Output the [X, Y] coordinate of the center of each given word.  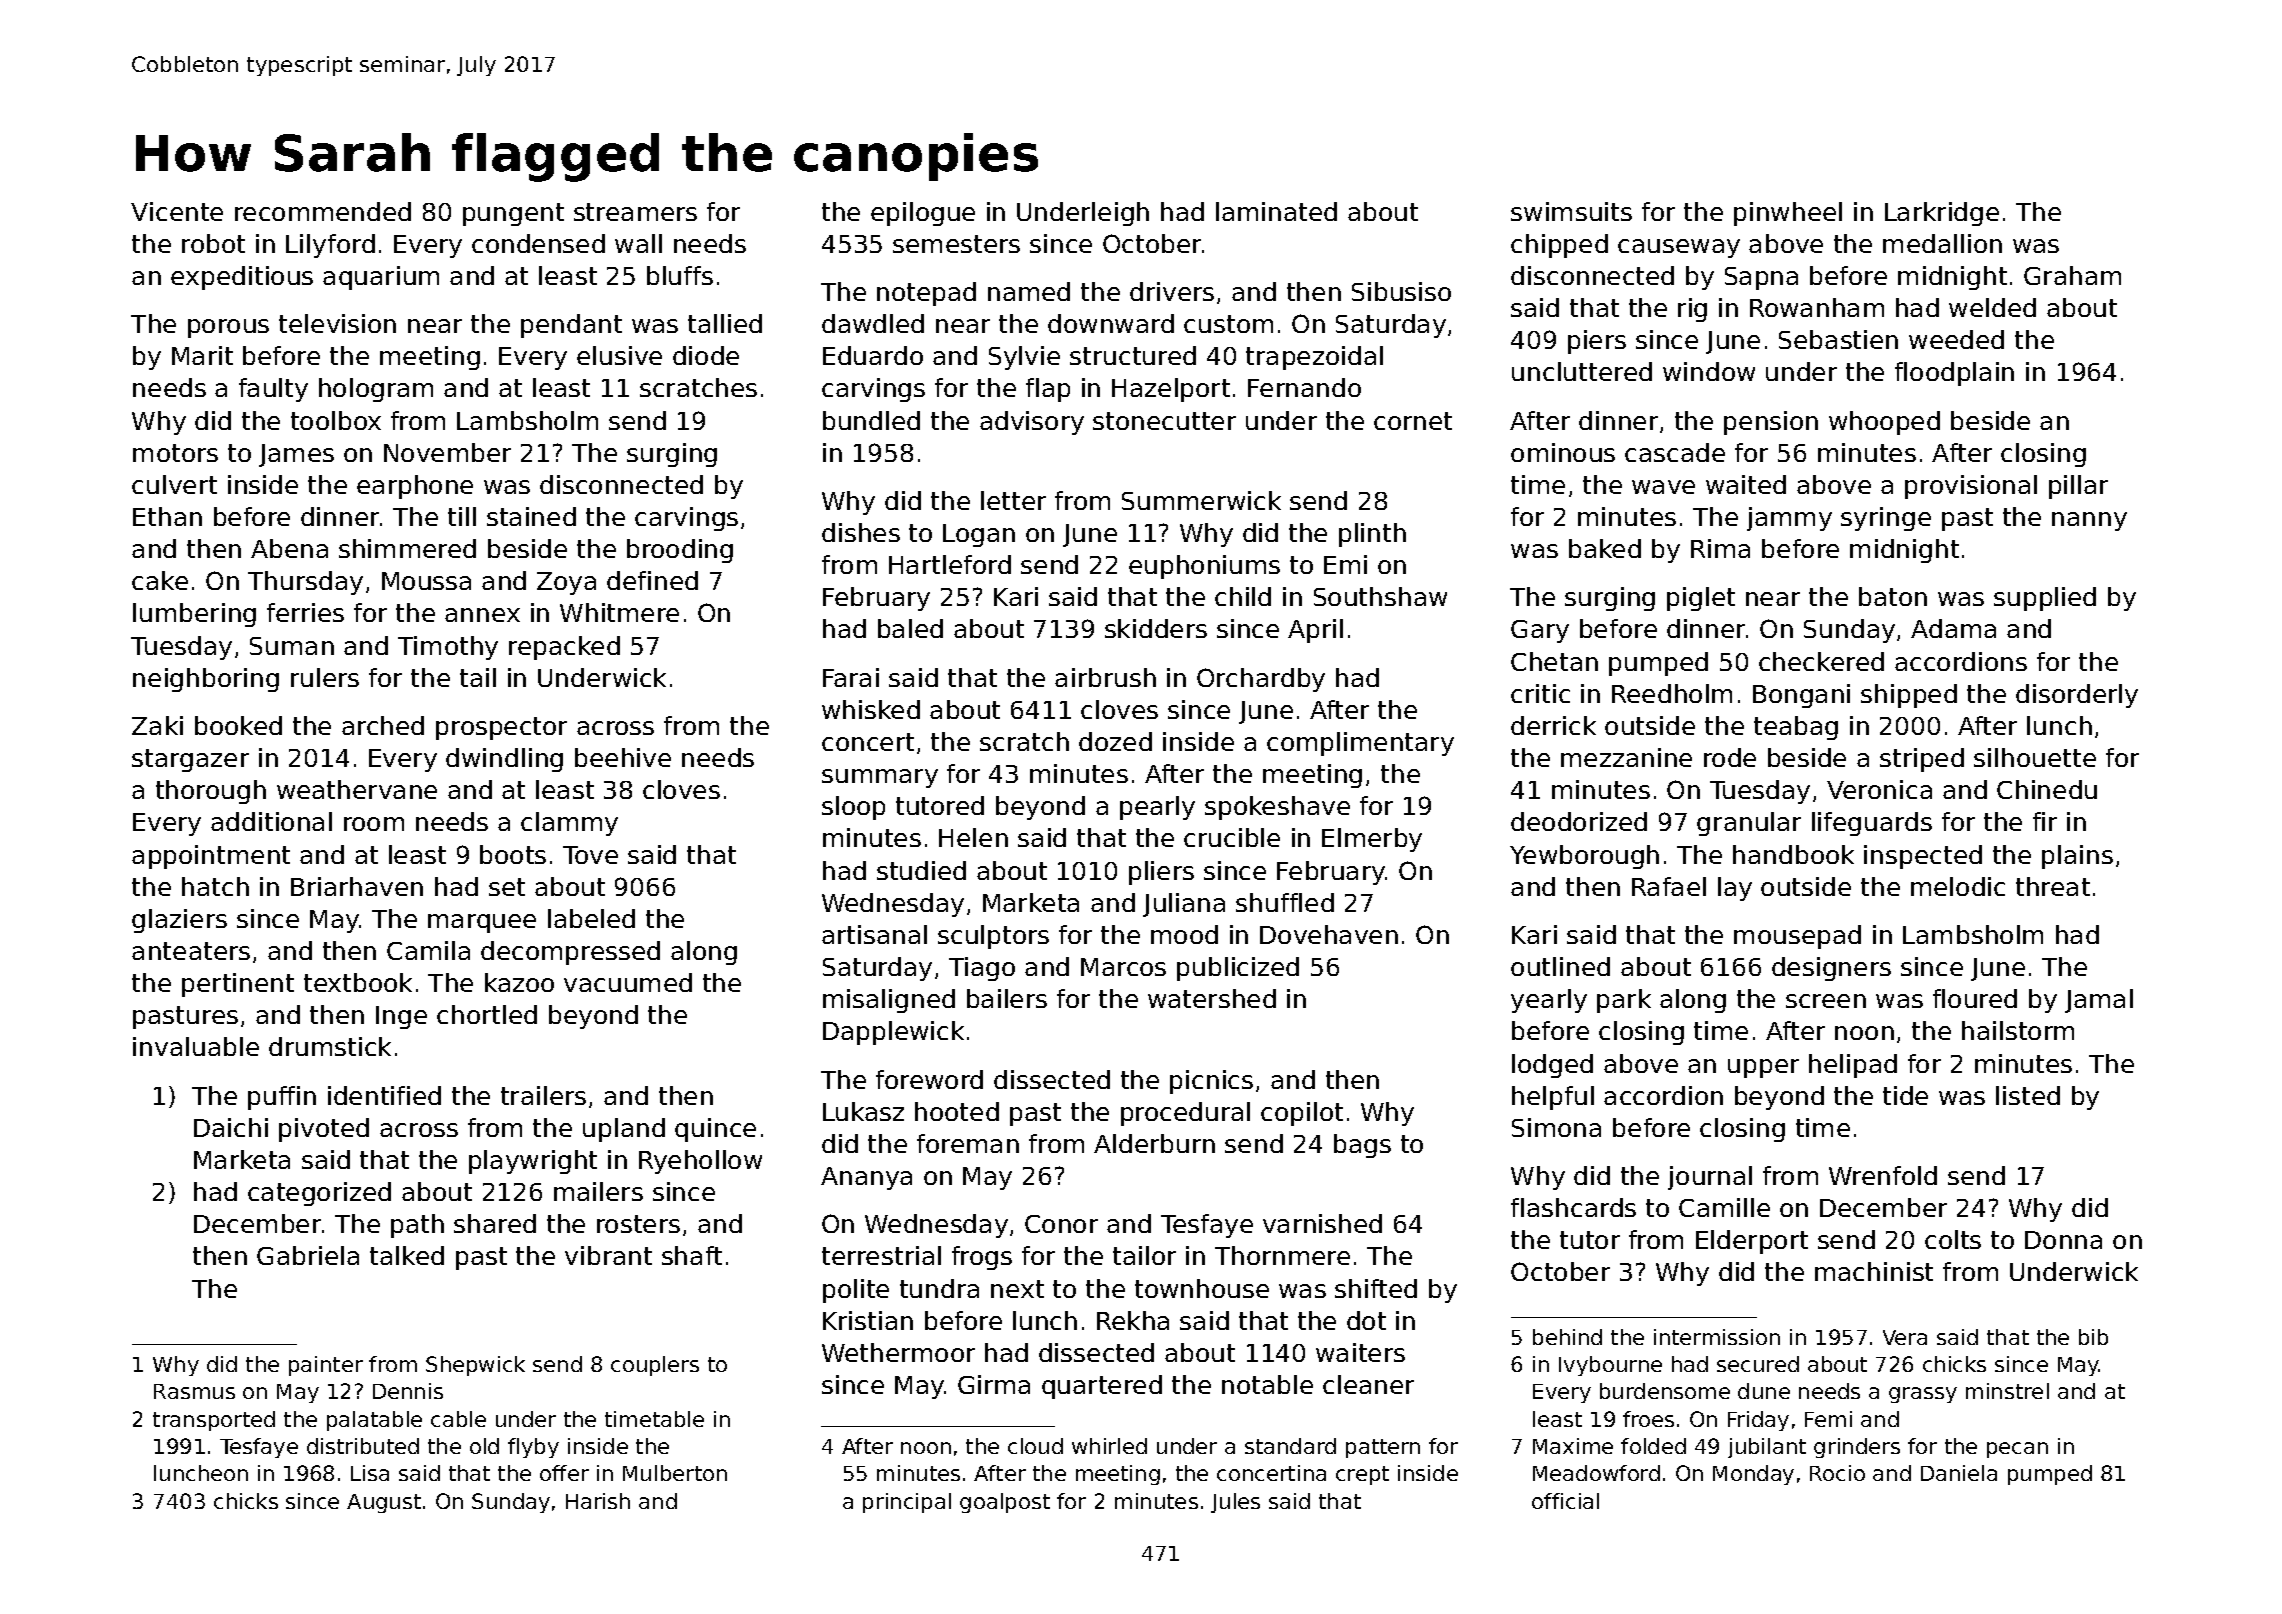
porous [228, 328]
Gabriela [308, 1255]
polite [856, 1291]
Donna [2063, 1240]
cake [160, 580]
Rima [1720, 548]
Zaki [157, 725]
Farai [851, 677]
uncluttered [1582, 371]
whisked [871, 709]
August [384, 1503]
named [1029, 291]
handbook [1793, 854]
